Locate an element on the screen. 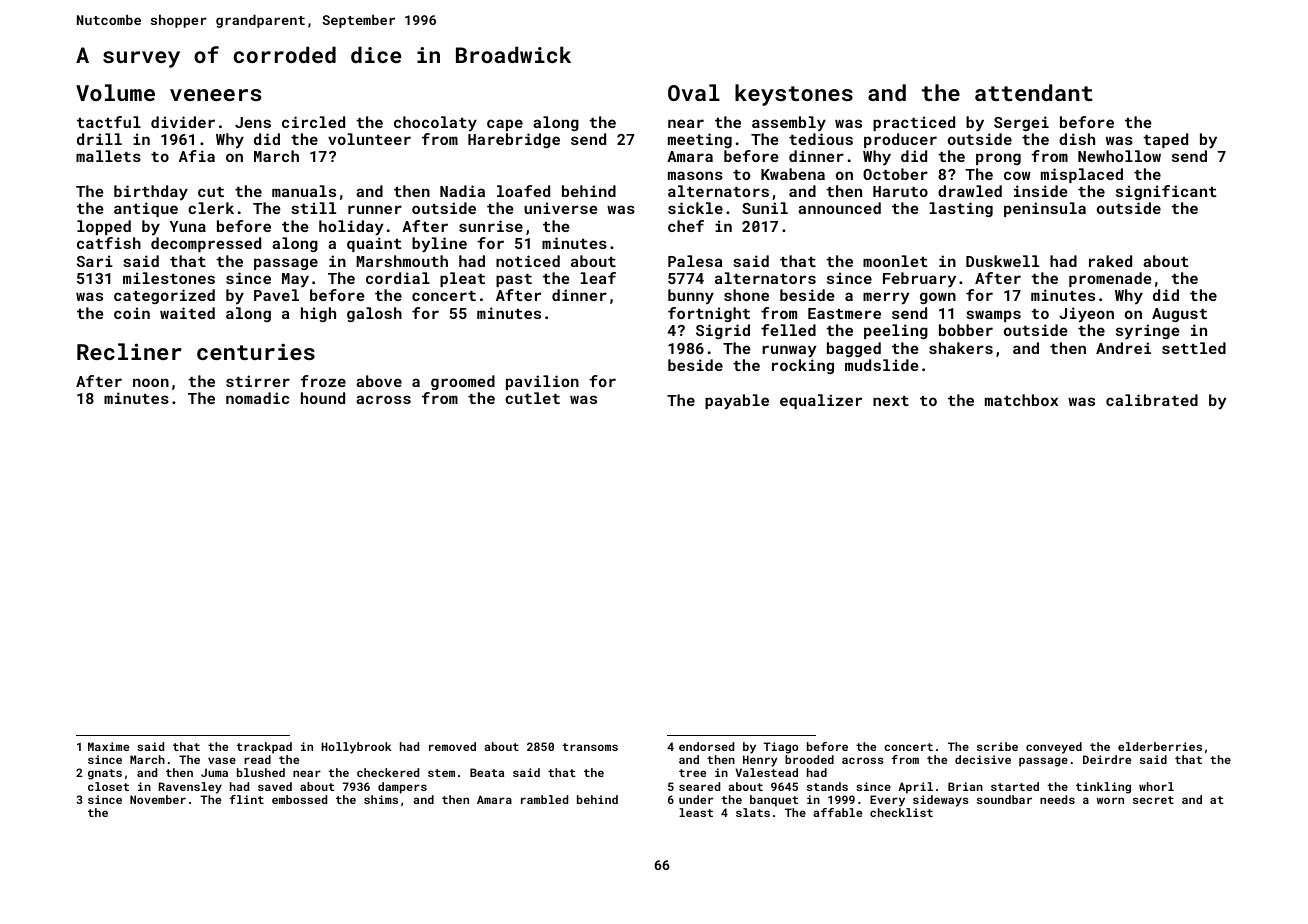 The height and width of the screenshot is (924, 1308). next is located at coordinates (891, 401).
